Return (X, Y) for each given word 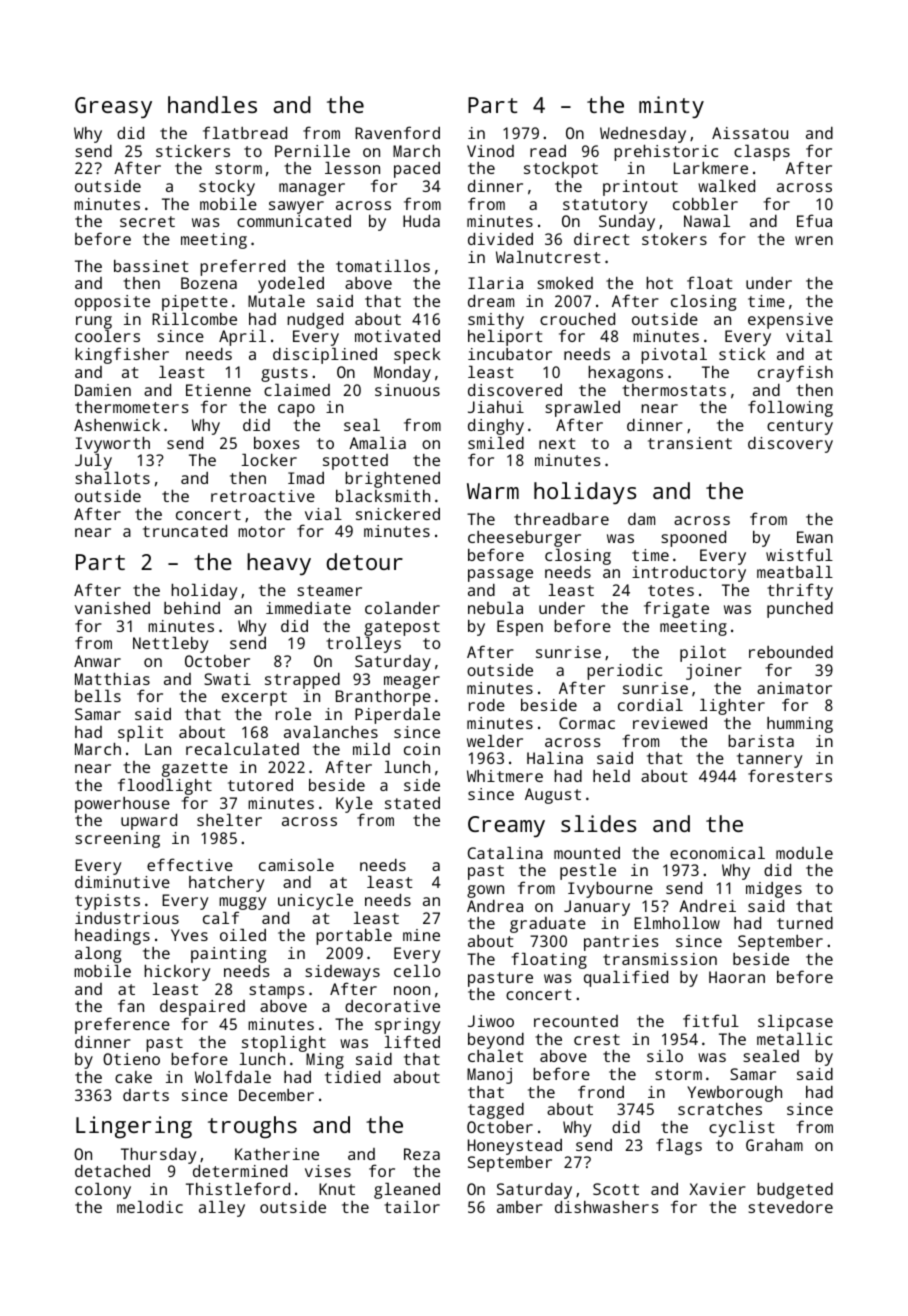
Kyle (354, 805)
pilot (703, 654)
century (800, 427)
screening (117, 840)
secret (147, 221)
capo (296, 410)
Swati (227, 679)
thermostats (674, 390)
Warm (493, 491)
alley (222, 1209)
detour (364, 561)
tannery (769, 760)
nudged (315, 321)
